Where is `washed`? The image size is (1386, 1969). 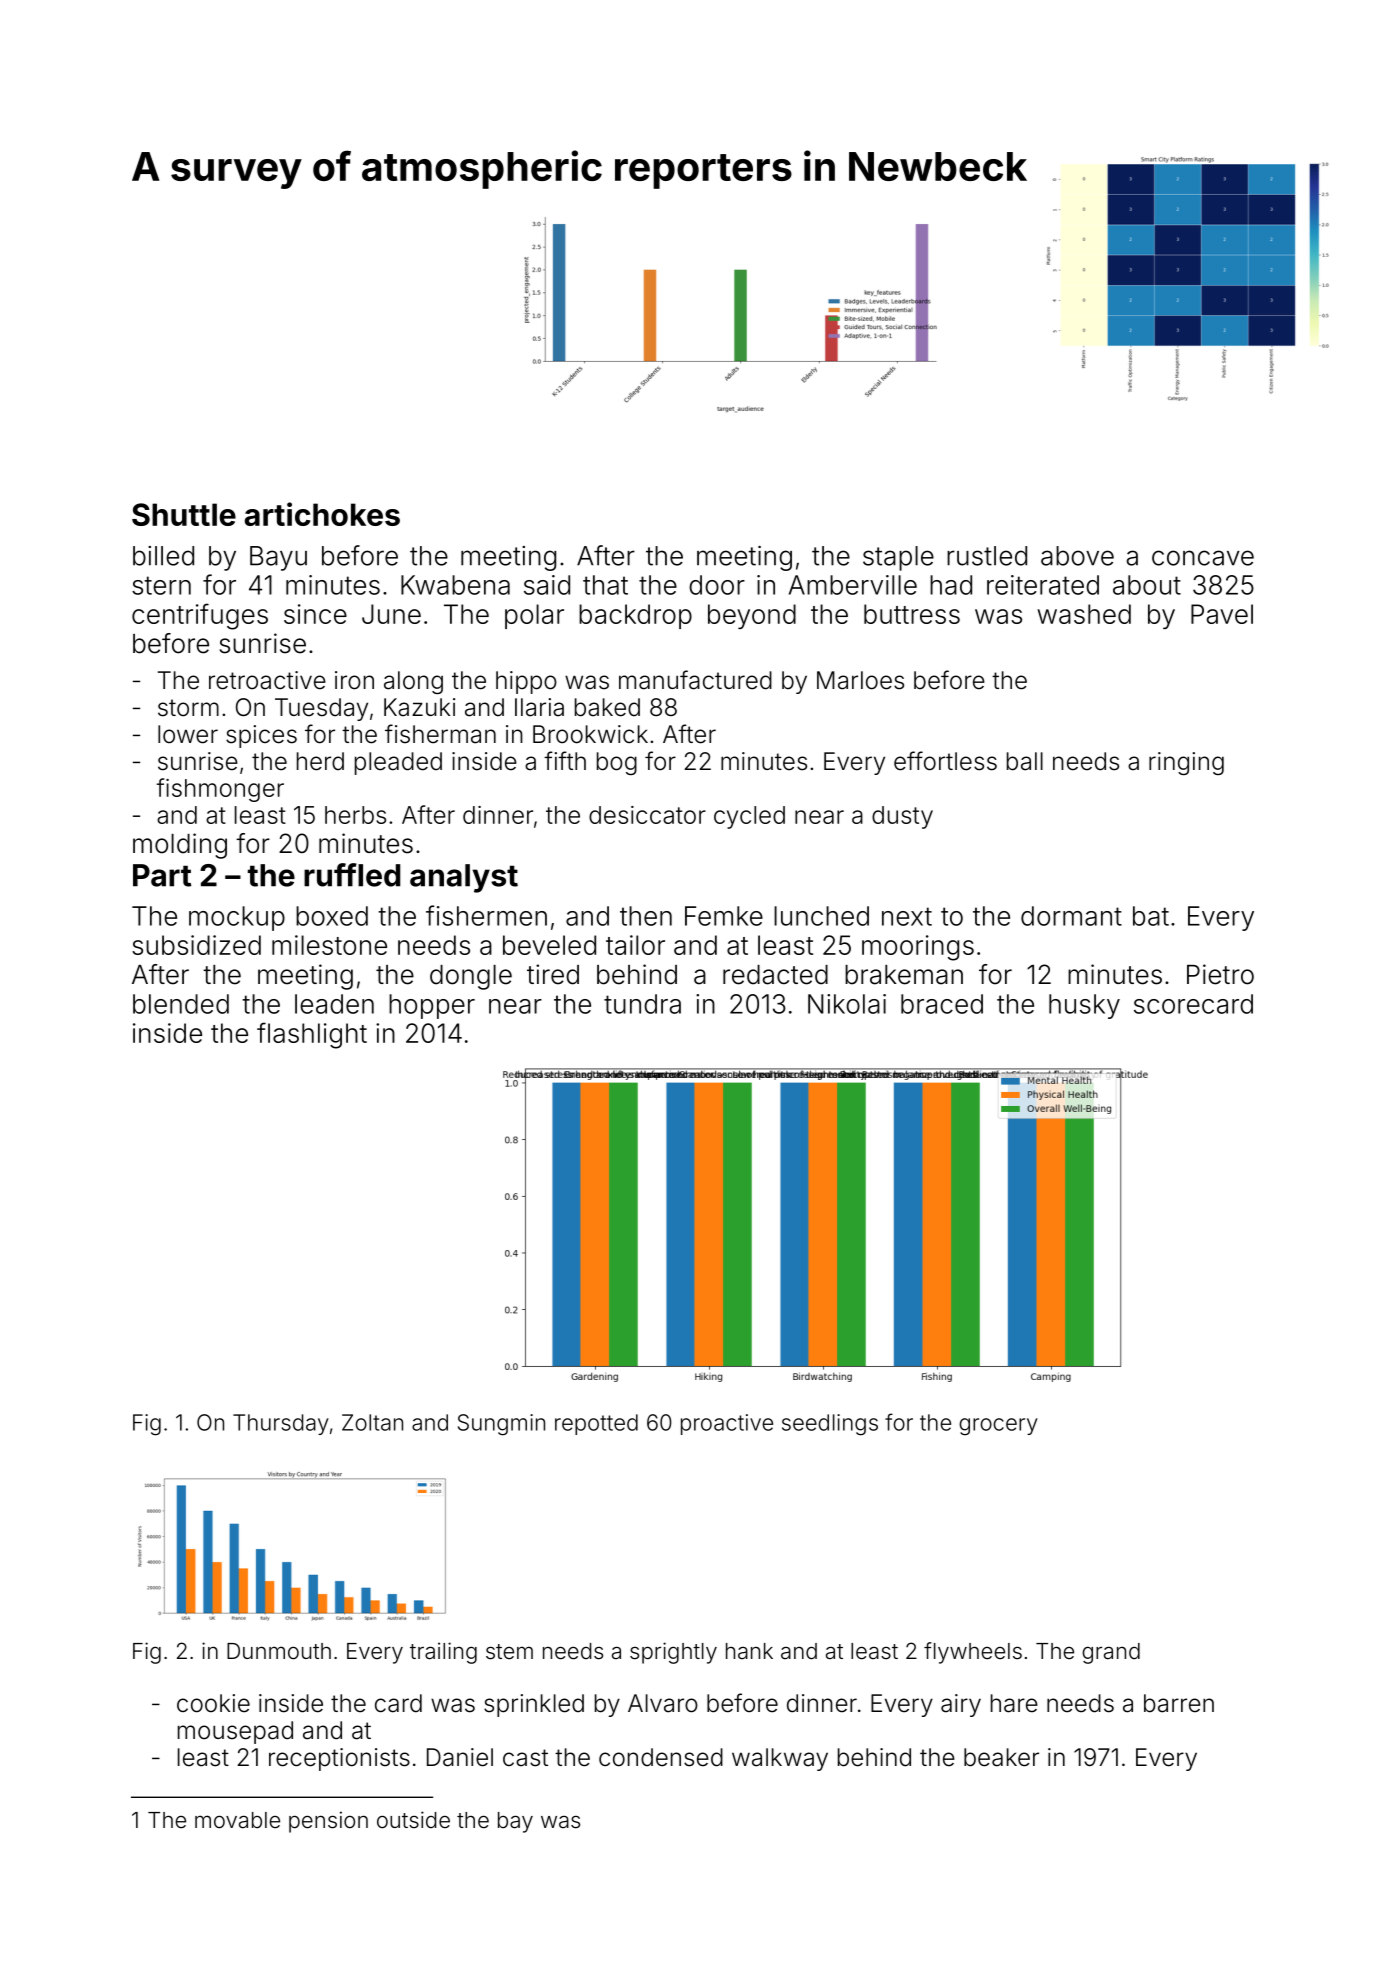
washed is located at coordinates (1084, 614).
